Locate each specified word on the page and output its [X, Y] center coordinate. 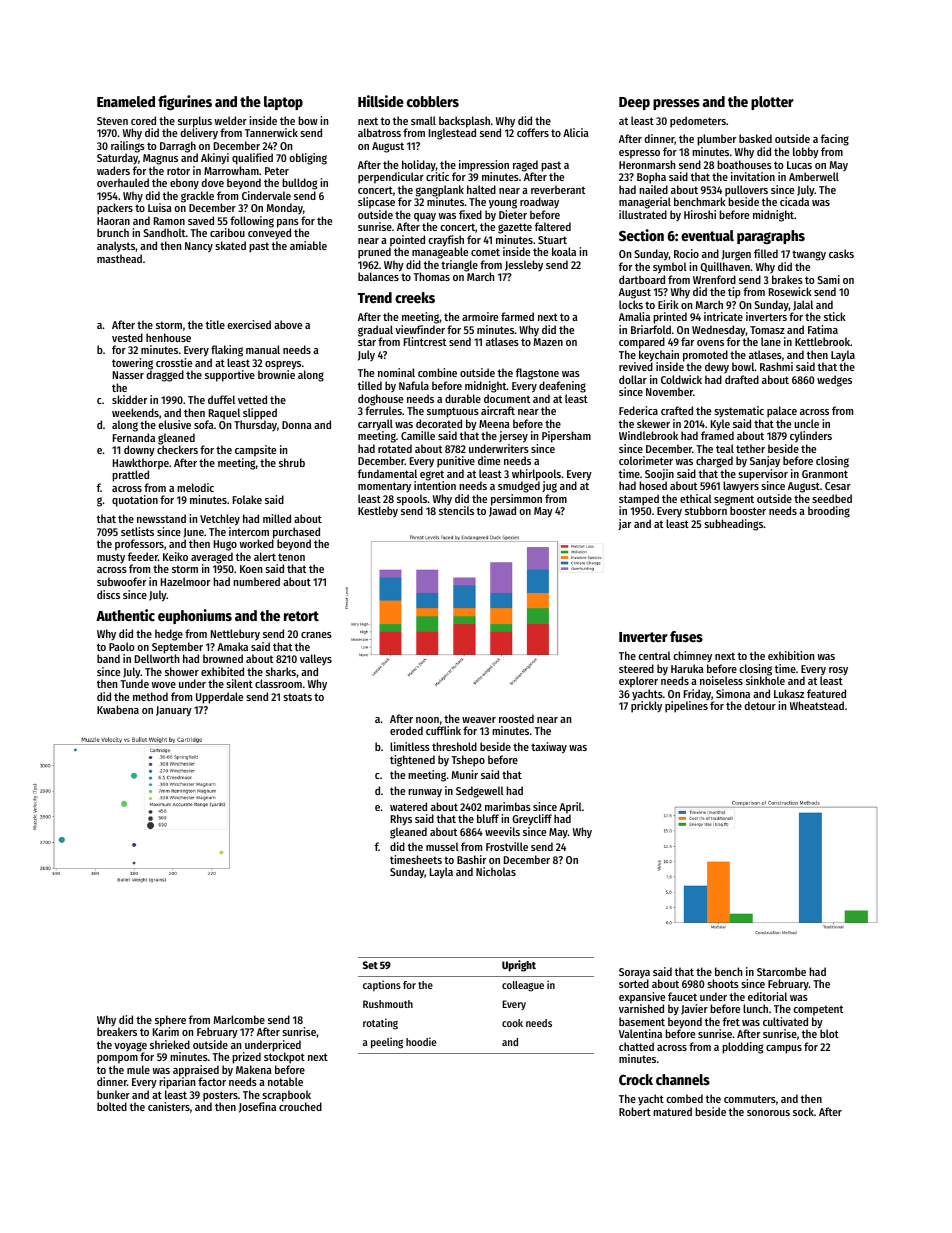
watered [408, 806]
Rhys [401, 820]
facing [835, 140]
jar [624, 524]
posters [220, 1097]
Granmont [825, 474]
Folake [247, 499]
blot [829, 1034]
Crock [636, 1079]
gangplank [440, 191]
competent [818, 1010]
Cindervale [266, 195]
